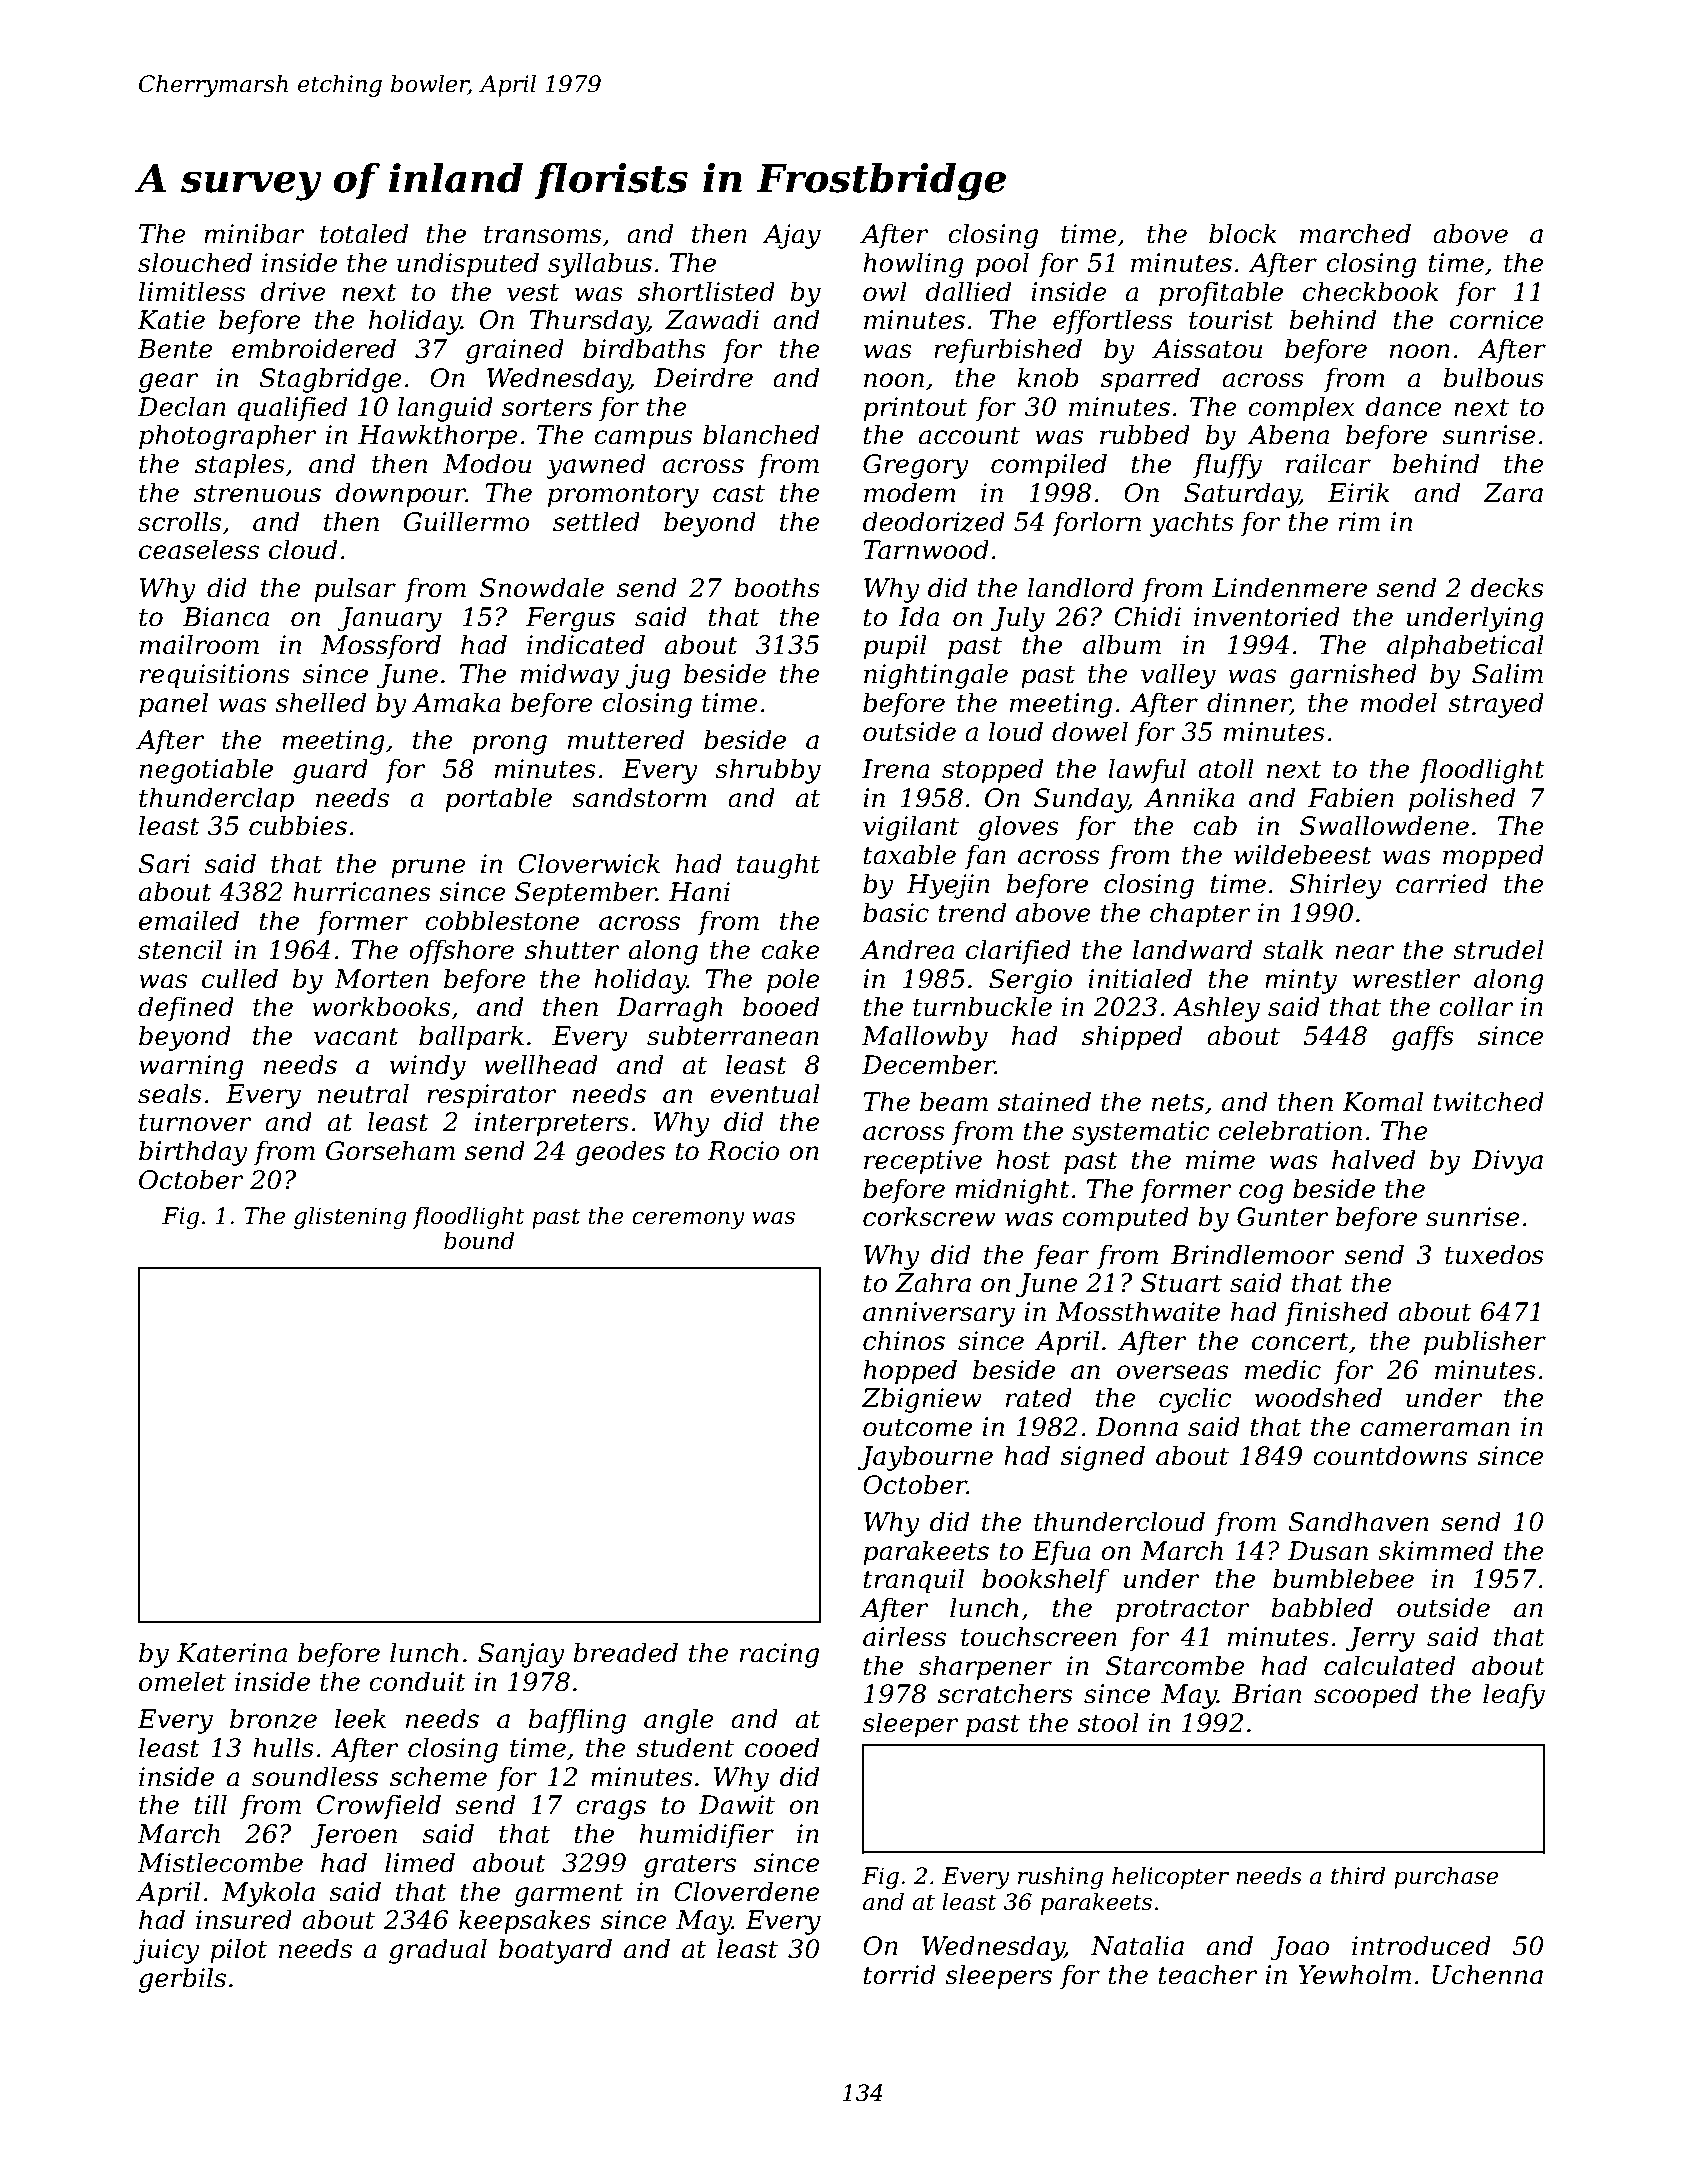  Describe the element at coordinates (417, 1681) in the screenshot. I see `conduit` at that location.
